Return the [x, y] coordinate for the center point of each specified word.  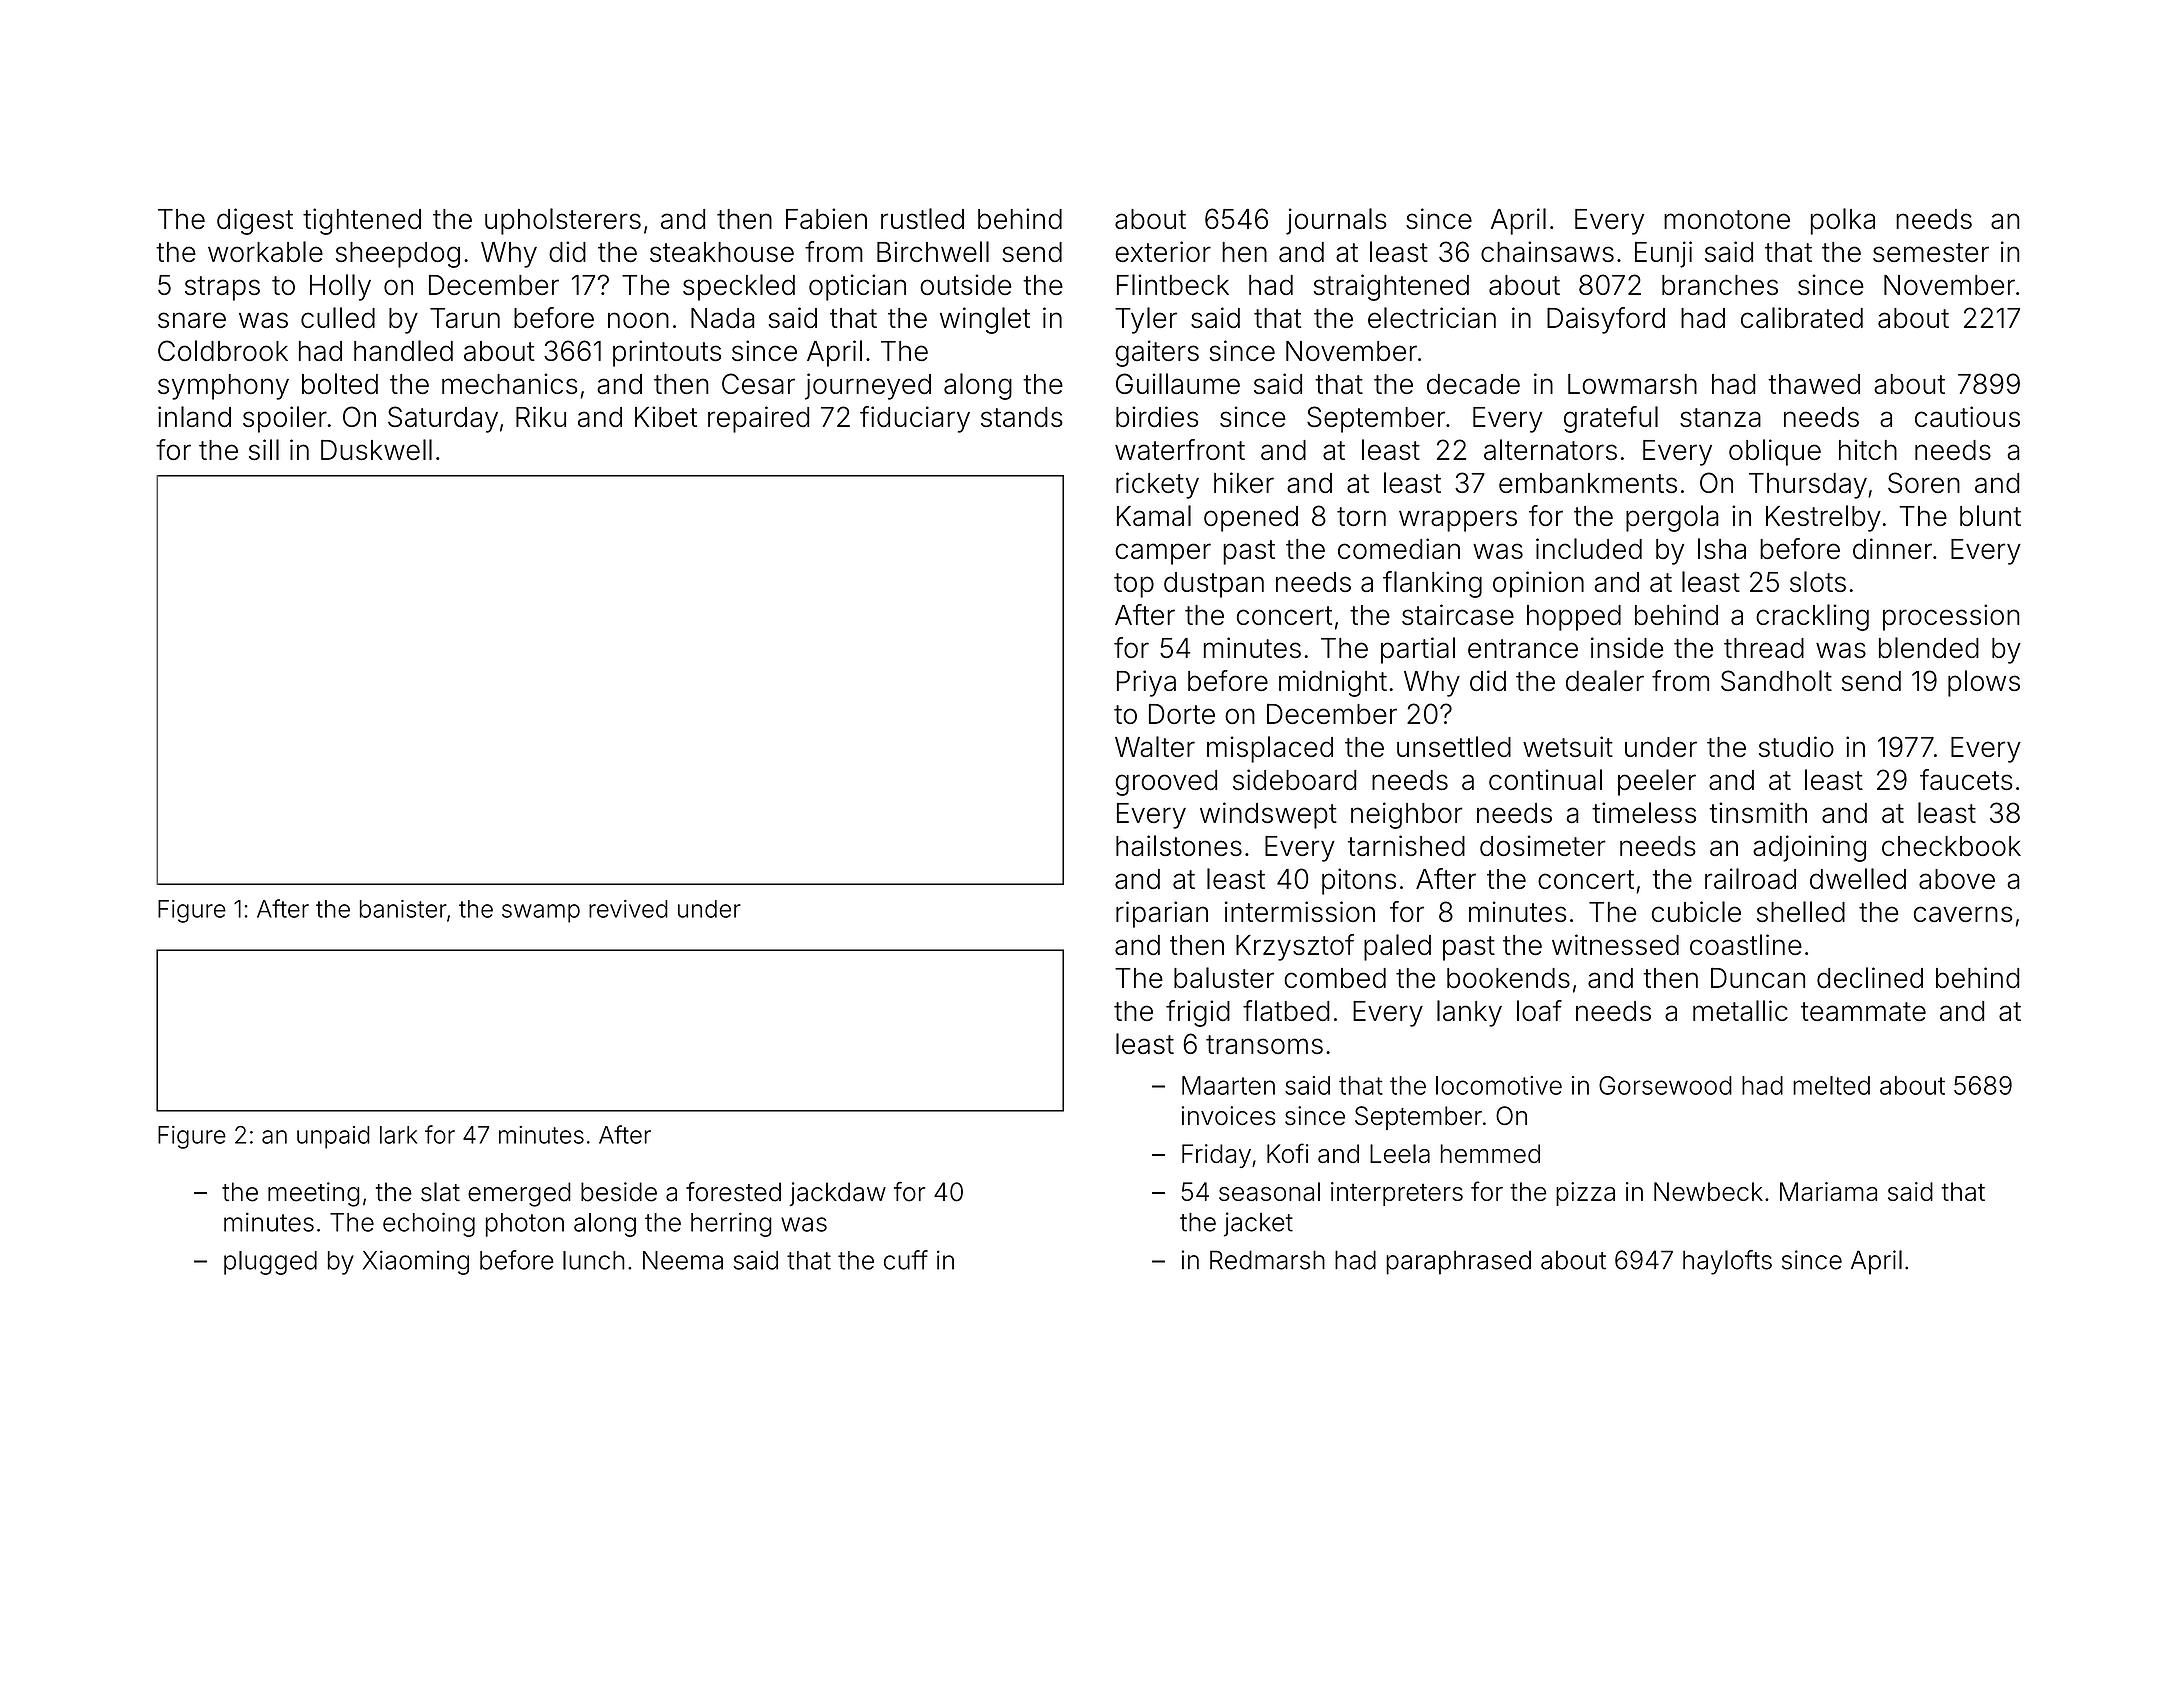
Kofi [1288, 1153]
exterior [1163, 251]
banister [403, 909]
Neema [683, 1260]
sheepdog [398, 255]
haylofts [1727, 1262]
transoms [1264, 1044]
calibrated [1802, 317]
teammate [1863, 1011]
